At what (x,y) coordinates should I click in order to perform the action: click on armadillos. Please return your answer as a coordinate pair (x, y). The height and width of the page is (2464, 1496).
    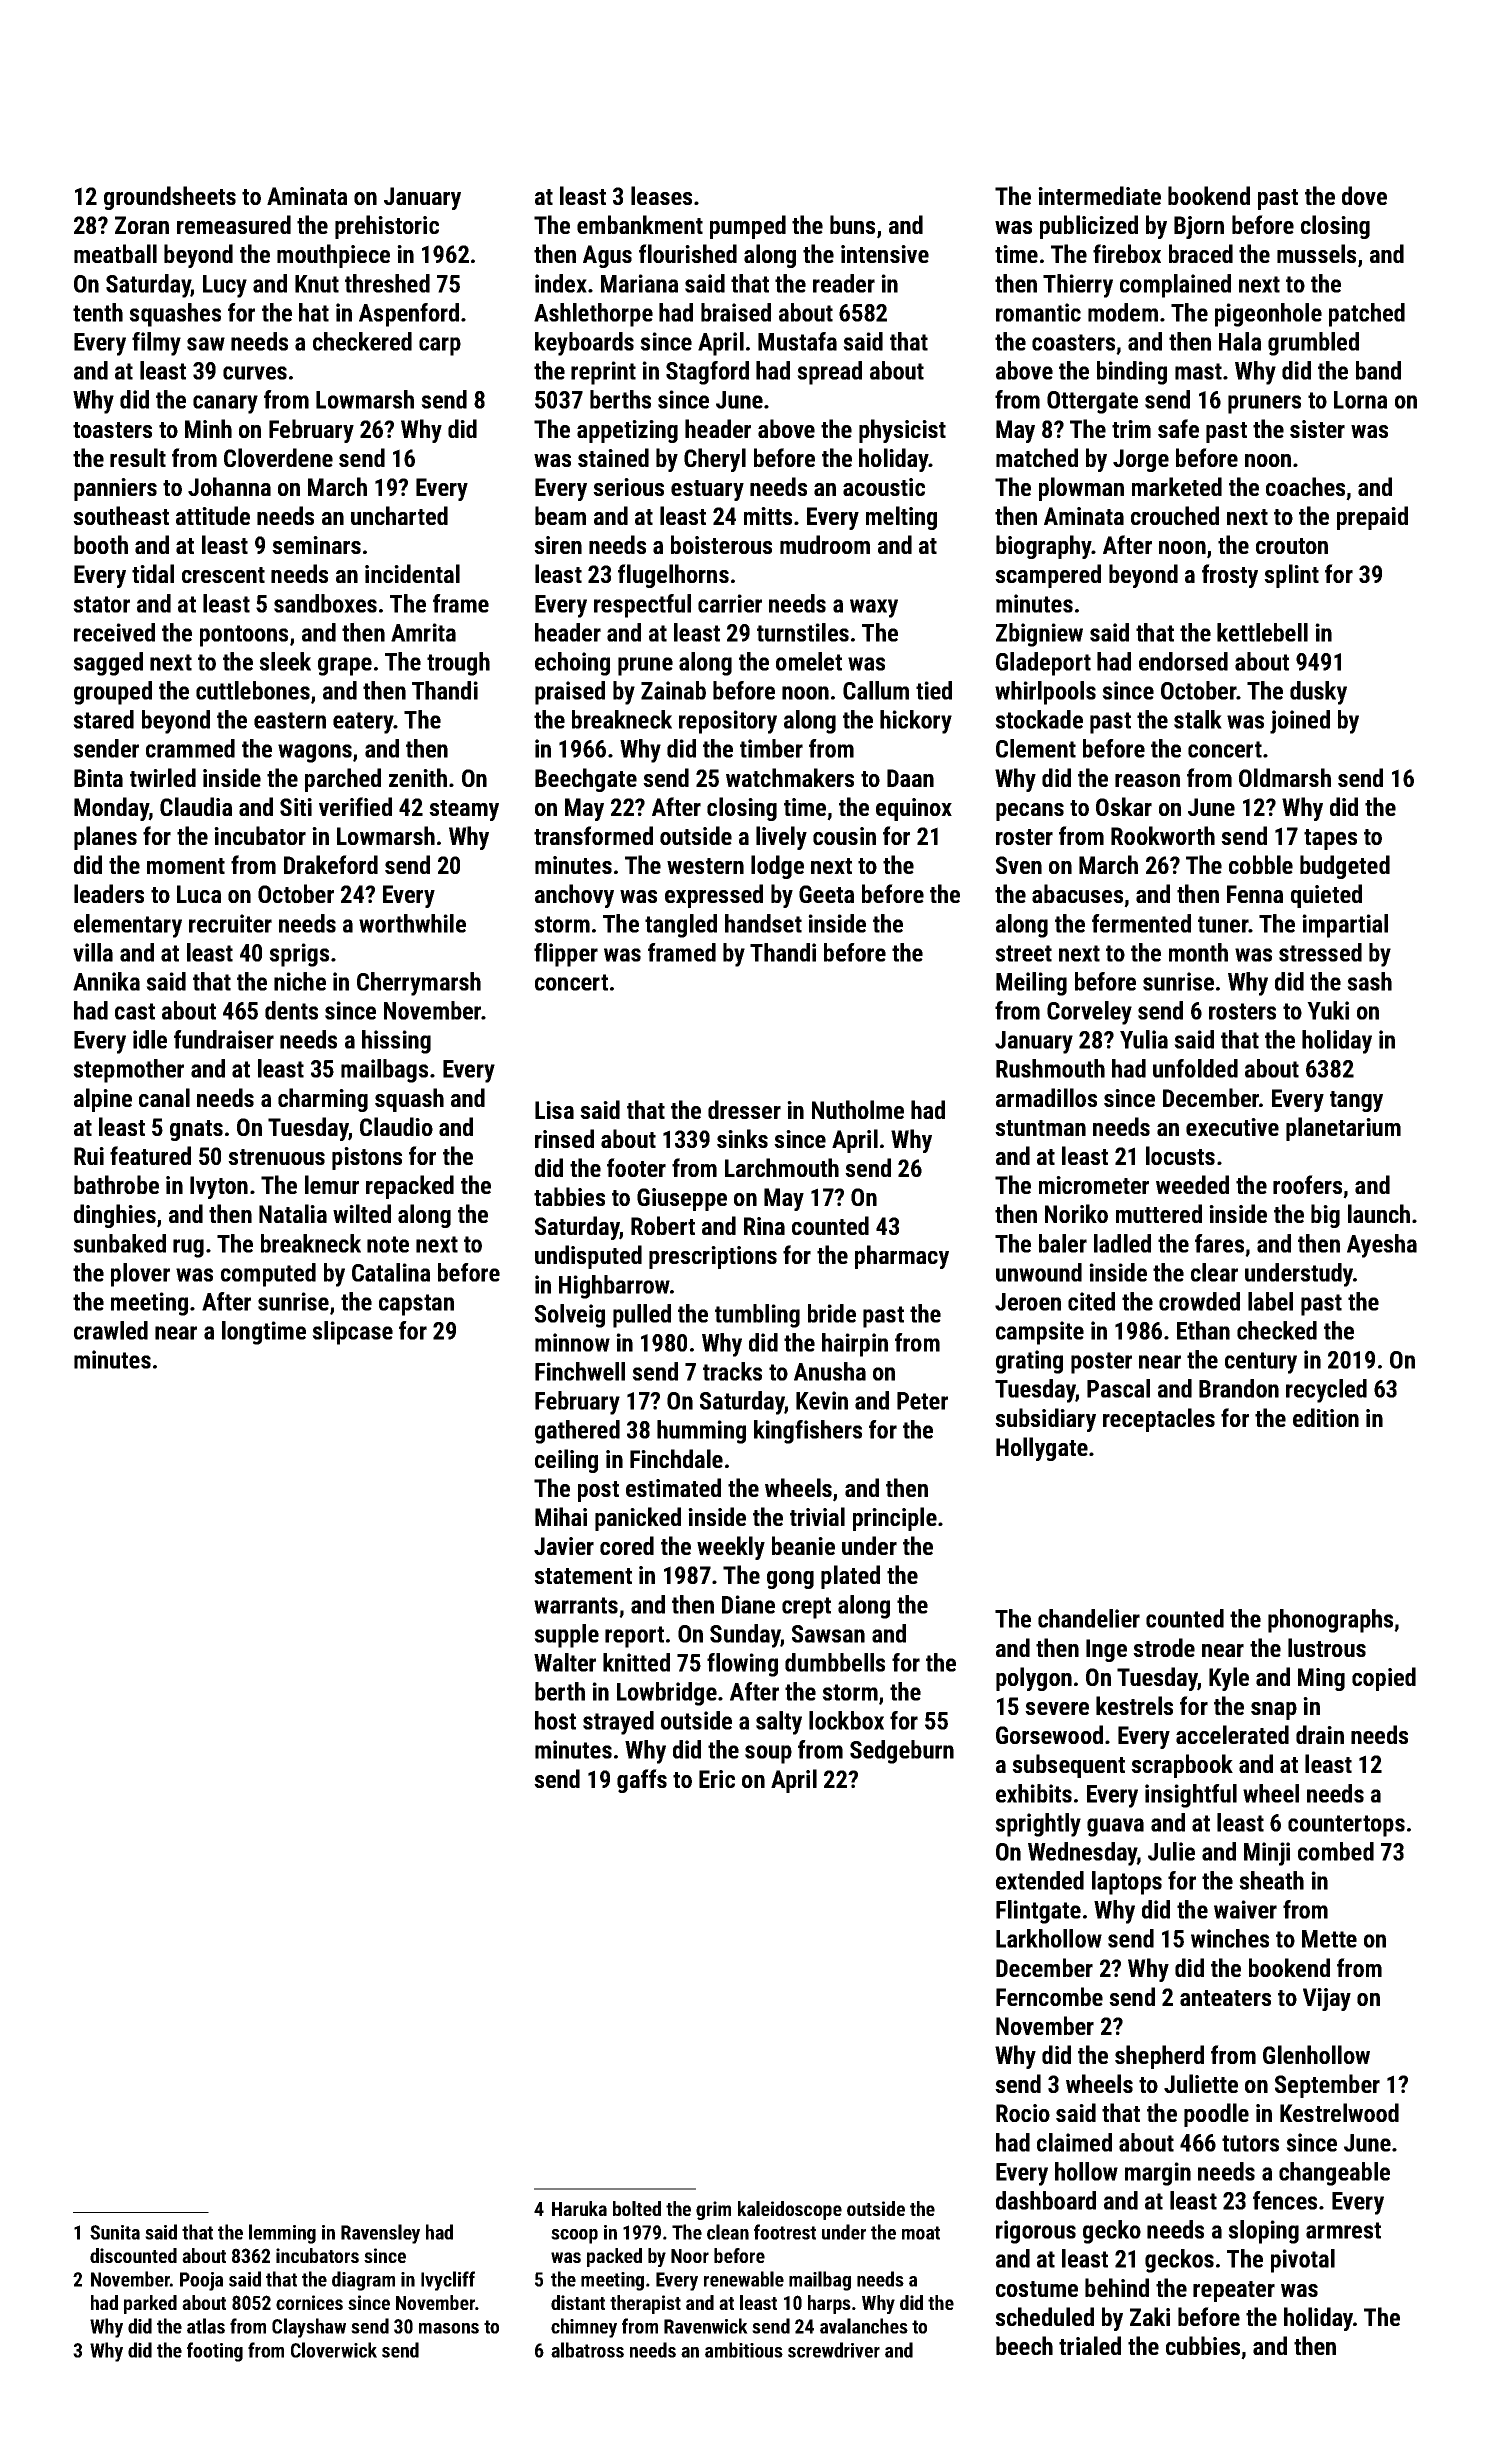
    Looking at the image, I should click on (1046, 1097).
